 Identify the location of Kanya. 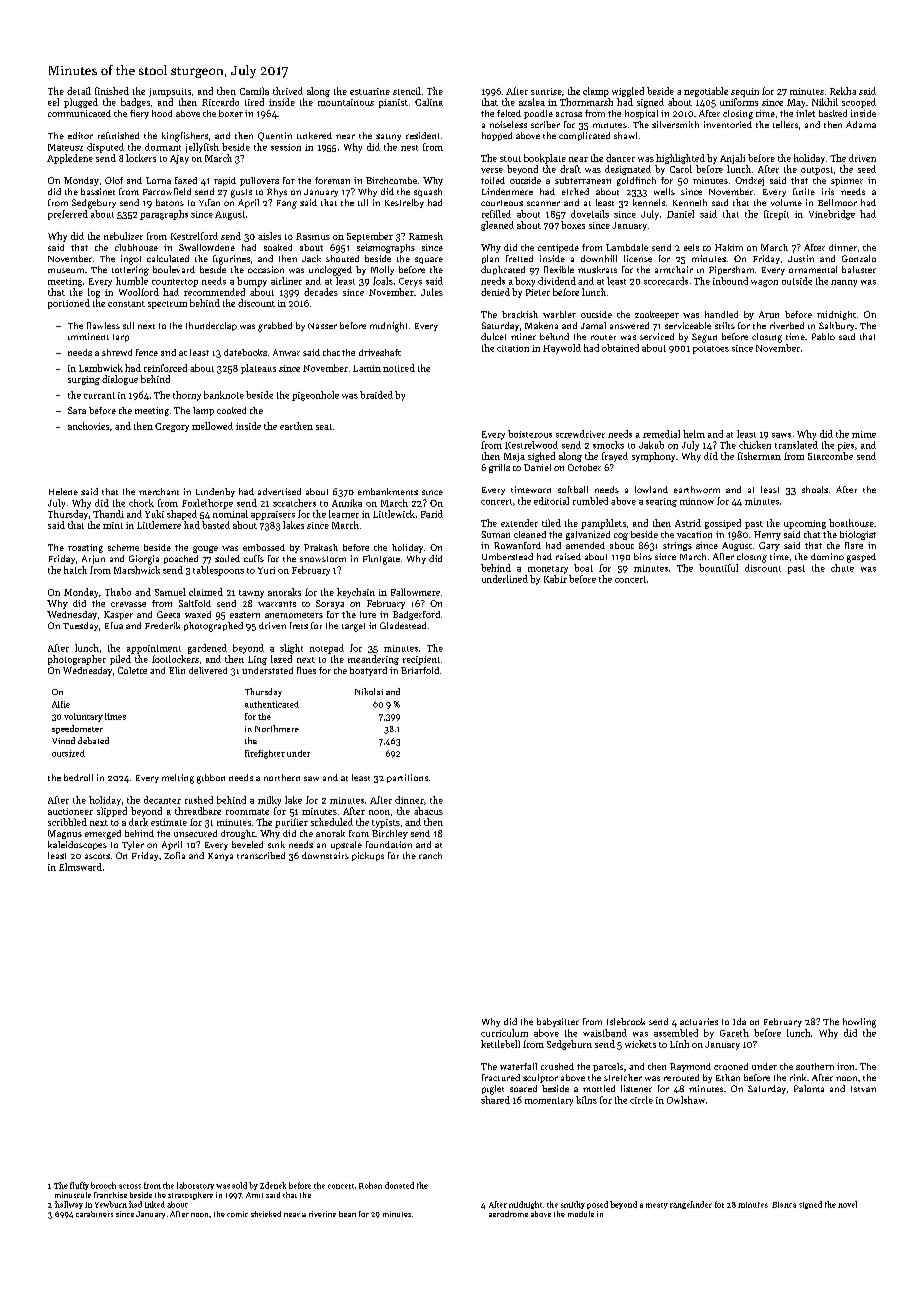
(220, 857).
